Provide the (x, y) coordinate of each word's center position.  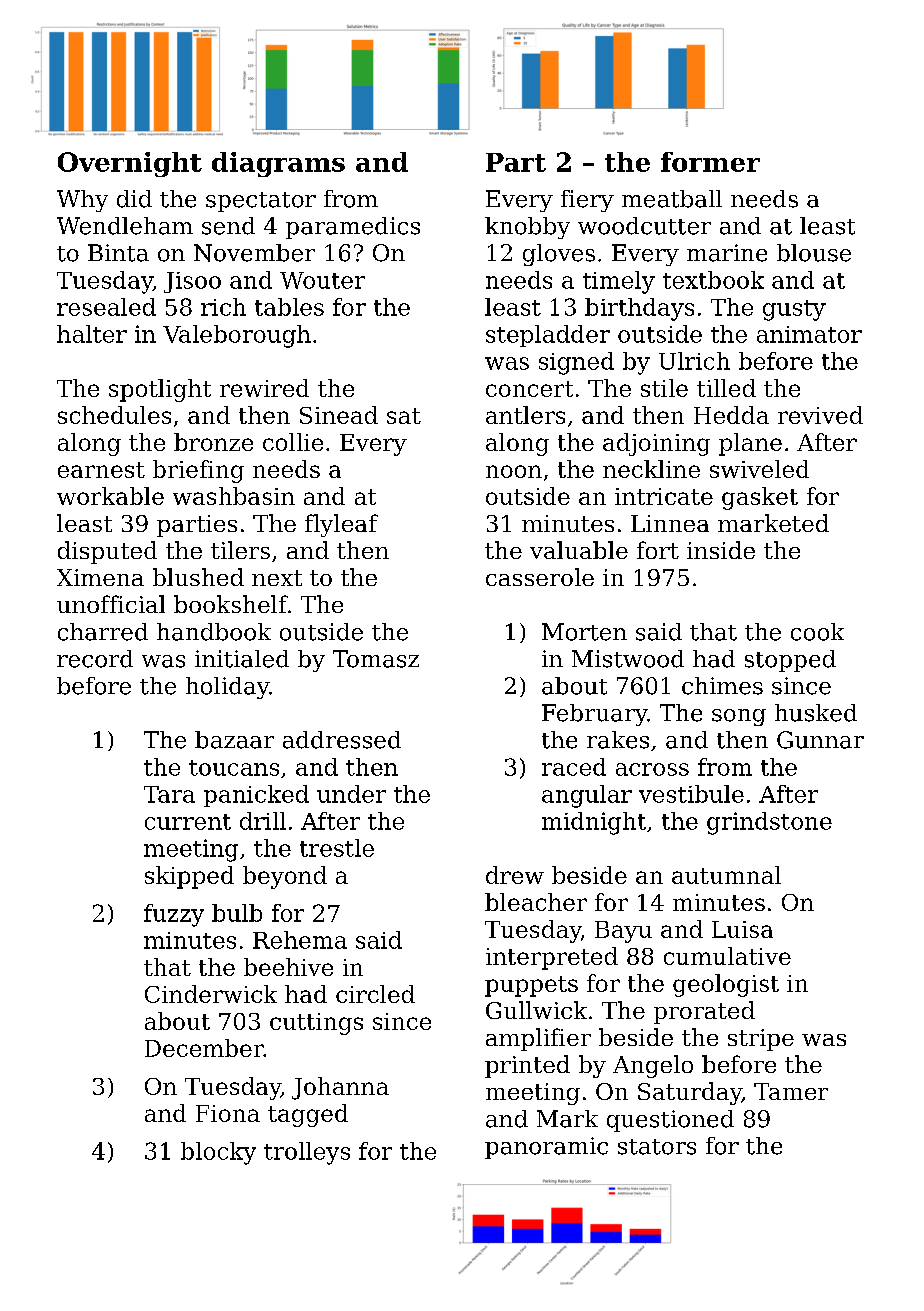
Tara (169, 794)
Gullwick (536, 1010)
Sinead (339, 415)
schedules (114, 415)
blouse (814, 253)
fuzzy (174, 915)
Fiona (228, 1113)
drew (515, 875)
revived (820, 415)
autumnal (726, 875)
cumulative (727, 956)
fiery (587, 201)
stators (657, 1147)
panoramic (546, 1148)
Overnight (130, 164)
